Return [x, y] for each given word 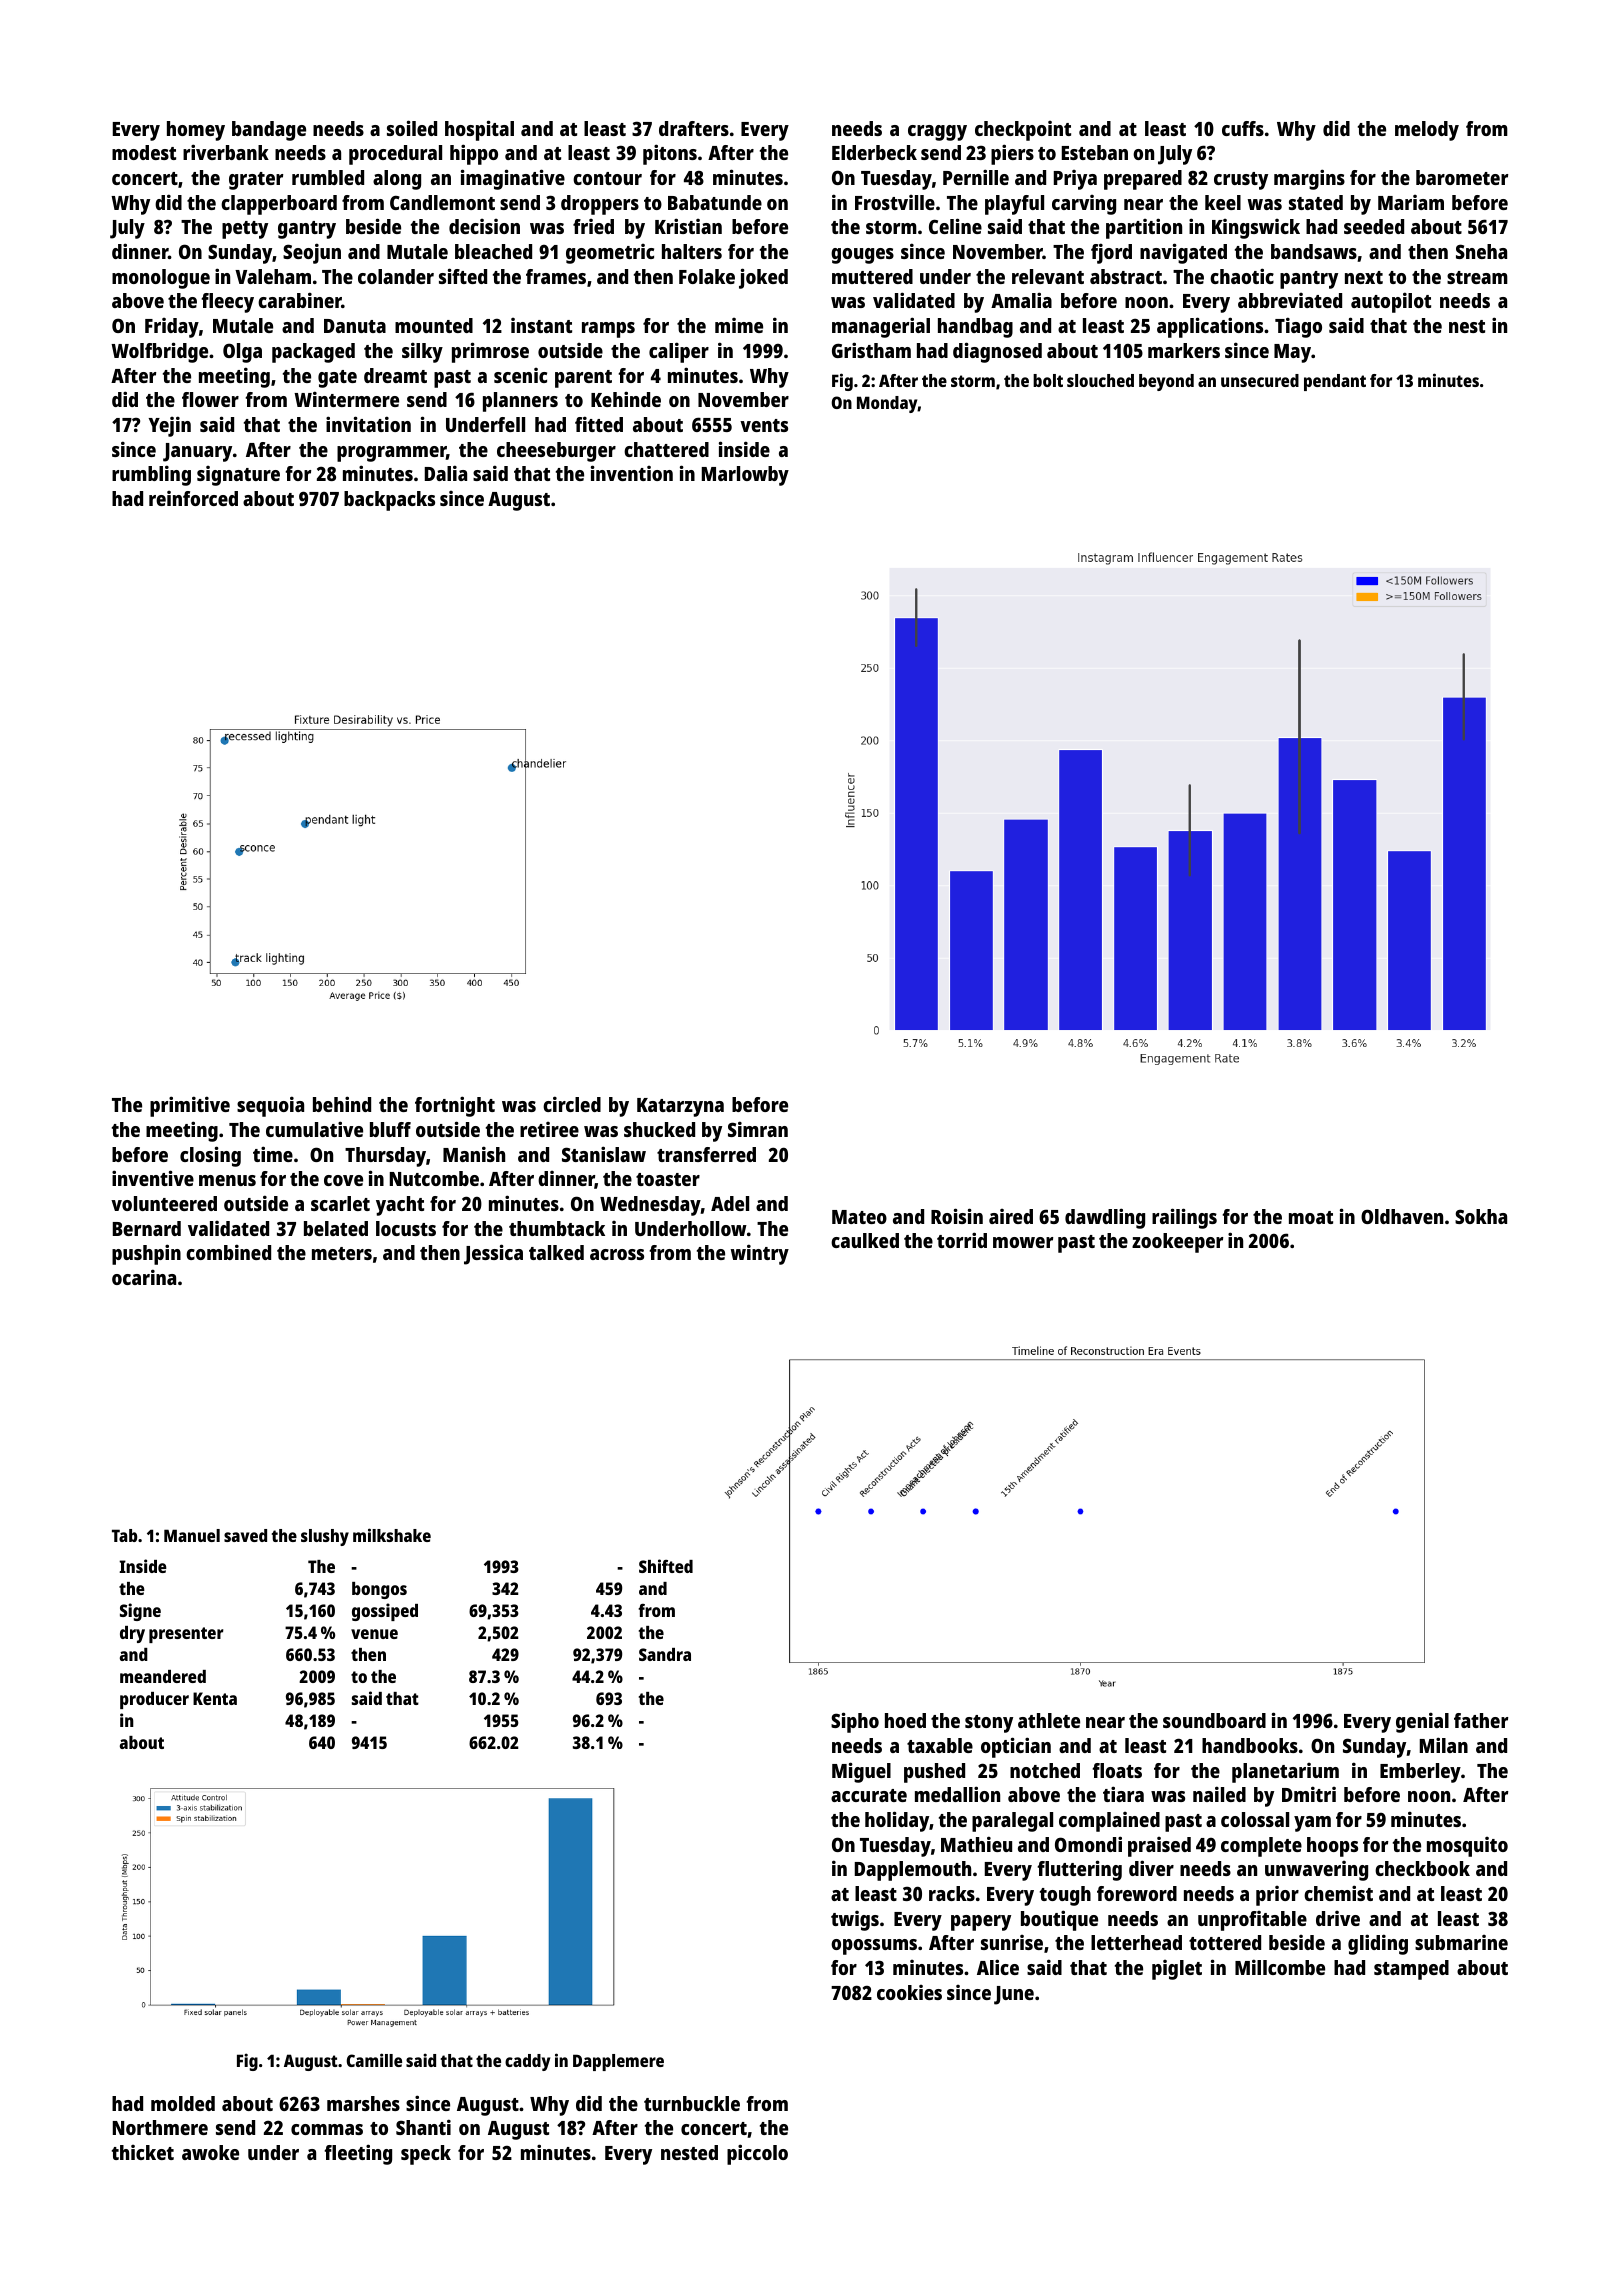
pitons [670, 154]
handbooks [1250, 1745]
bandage [269, 131]
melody [1427, 131]
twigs [855, 1921]
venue [374, 1634]
